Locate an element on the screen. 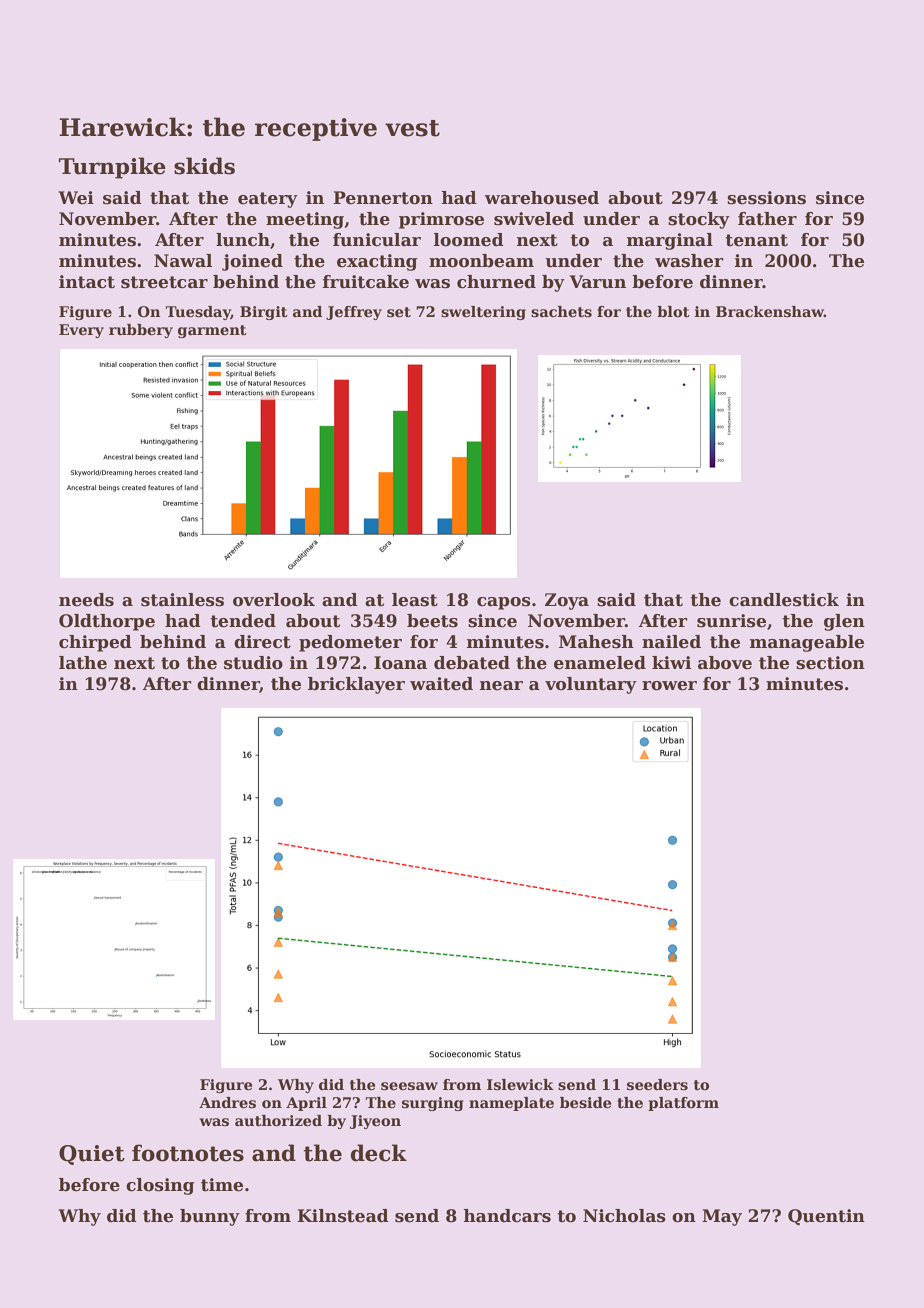  warehoused is located at coordinates (542, 198).
